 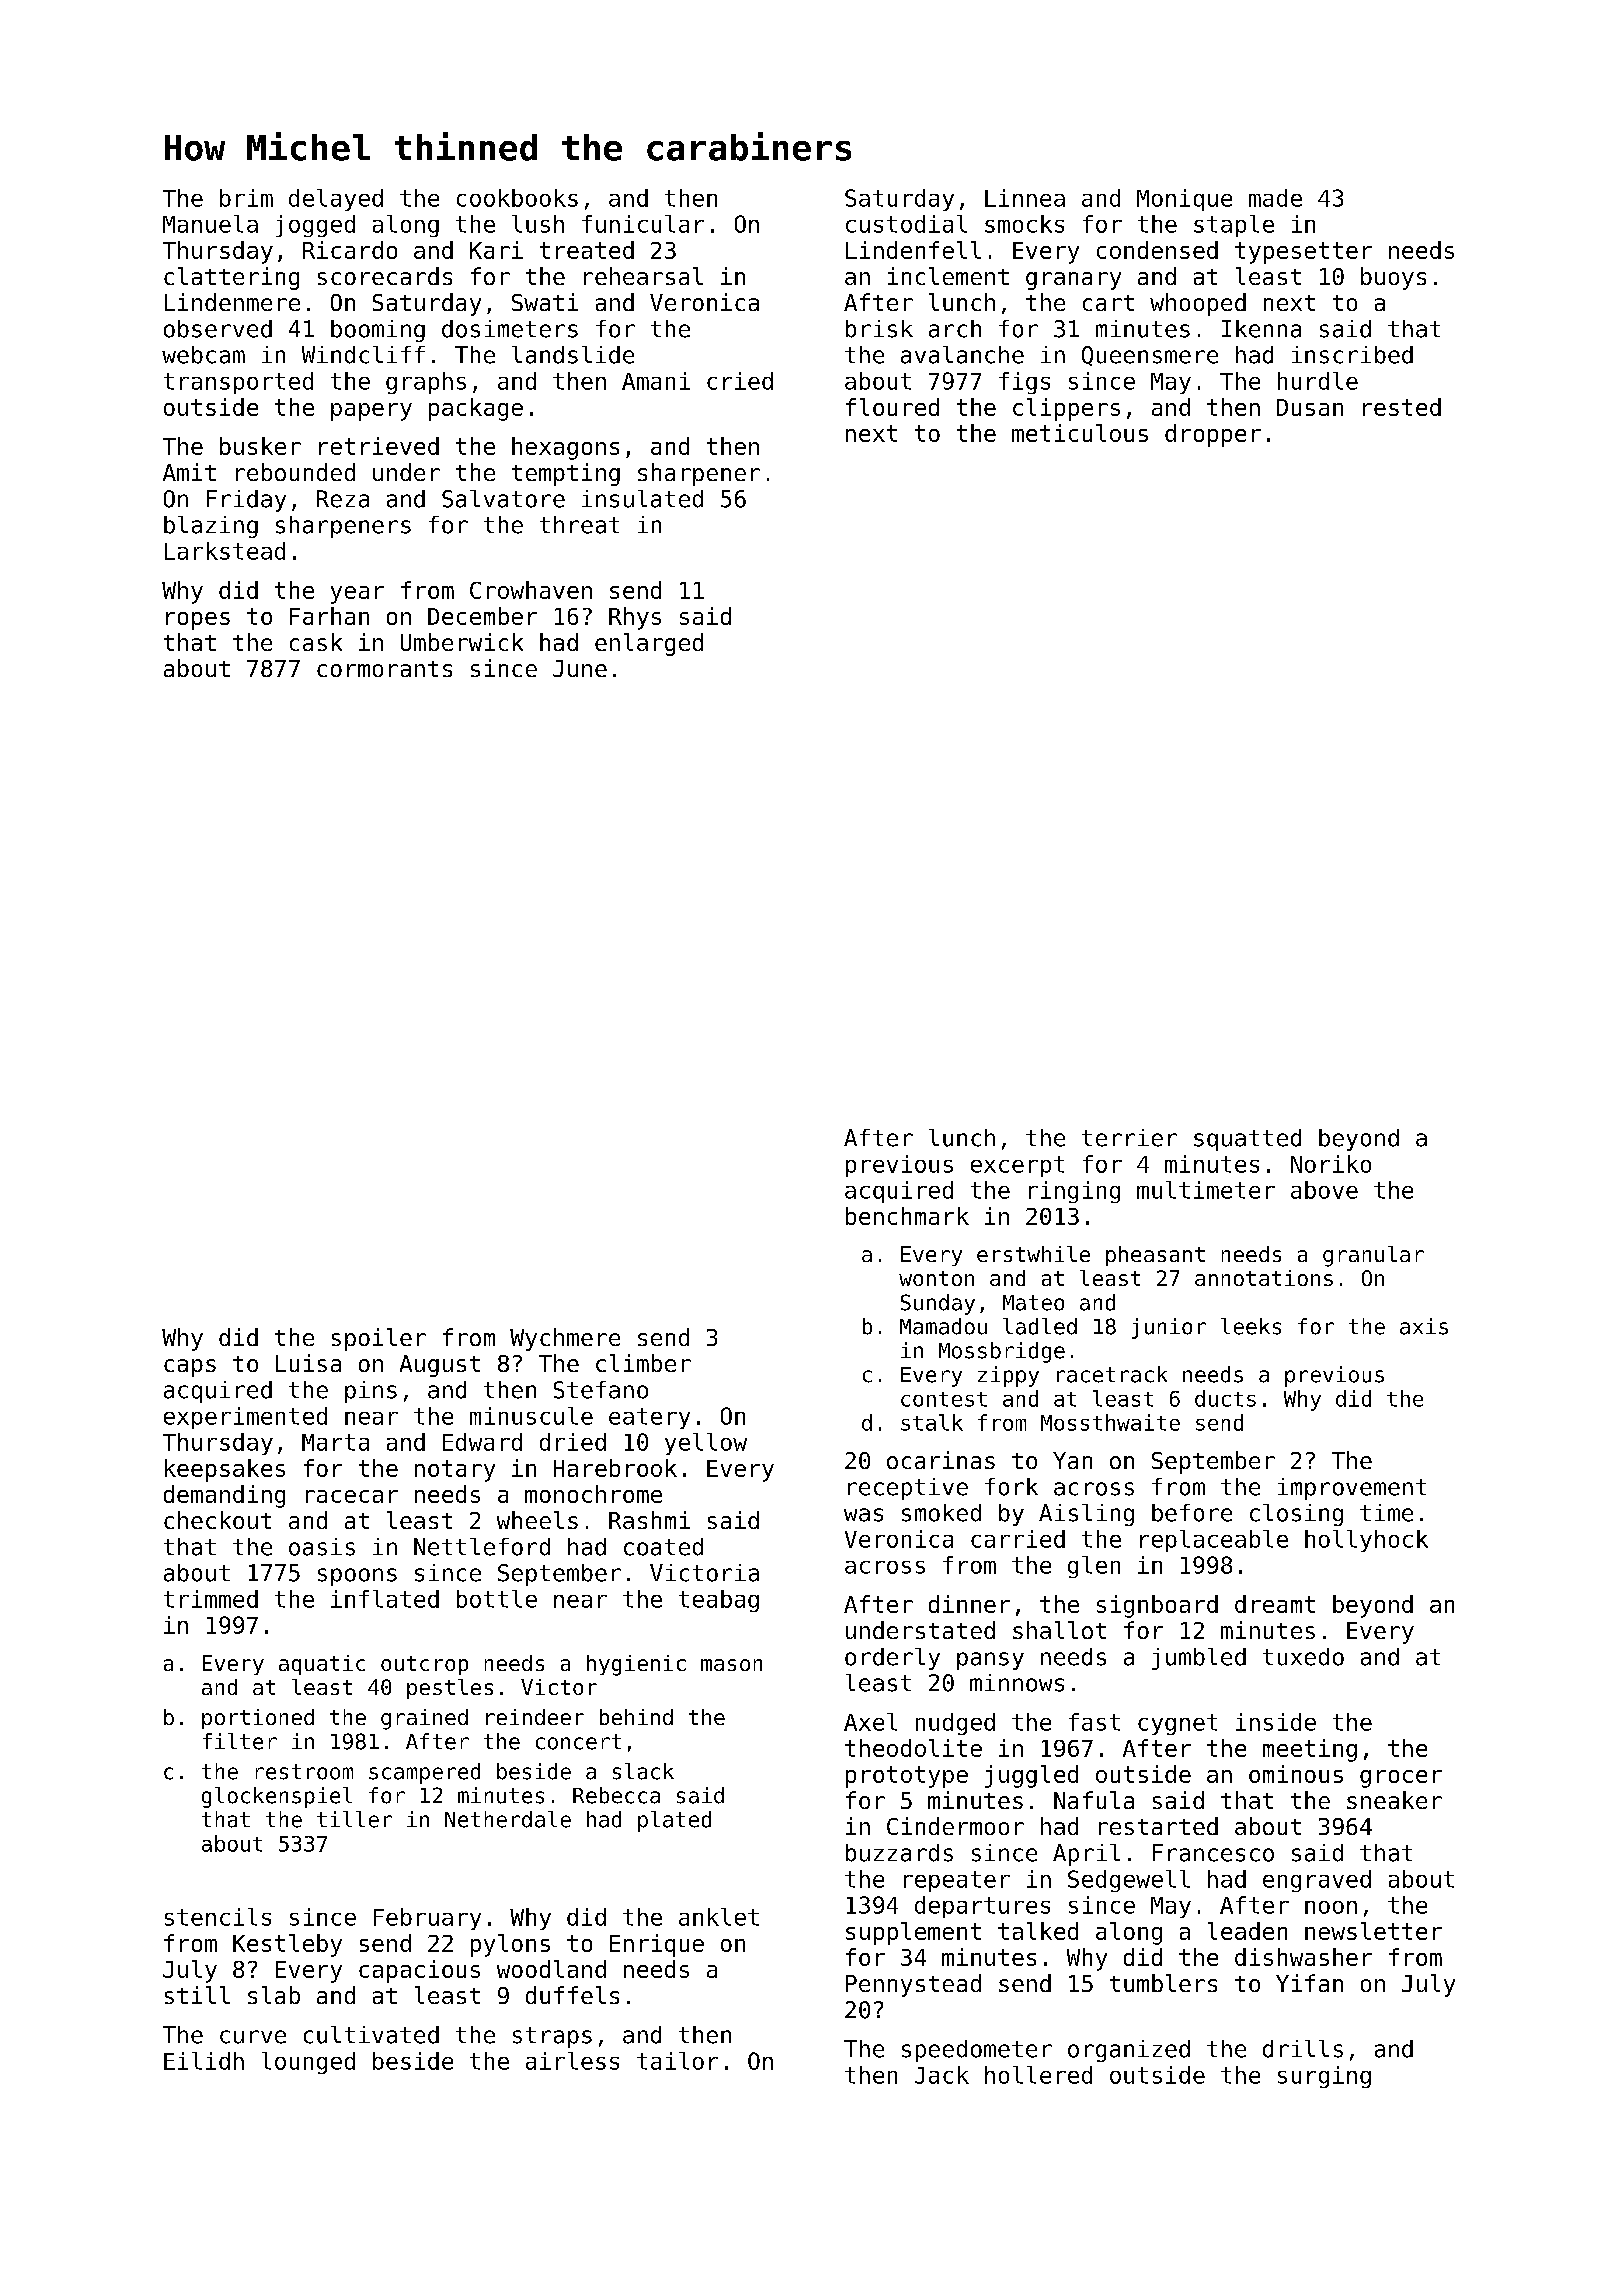 I want to click on Eilidh, so click(x=204, y=2061).
